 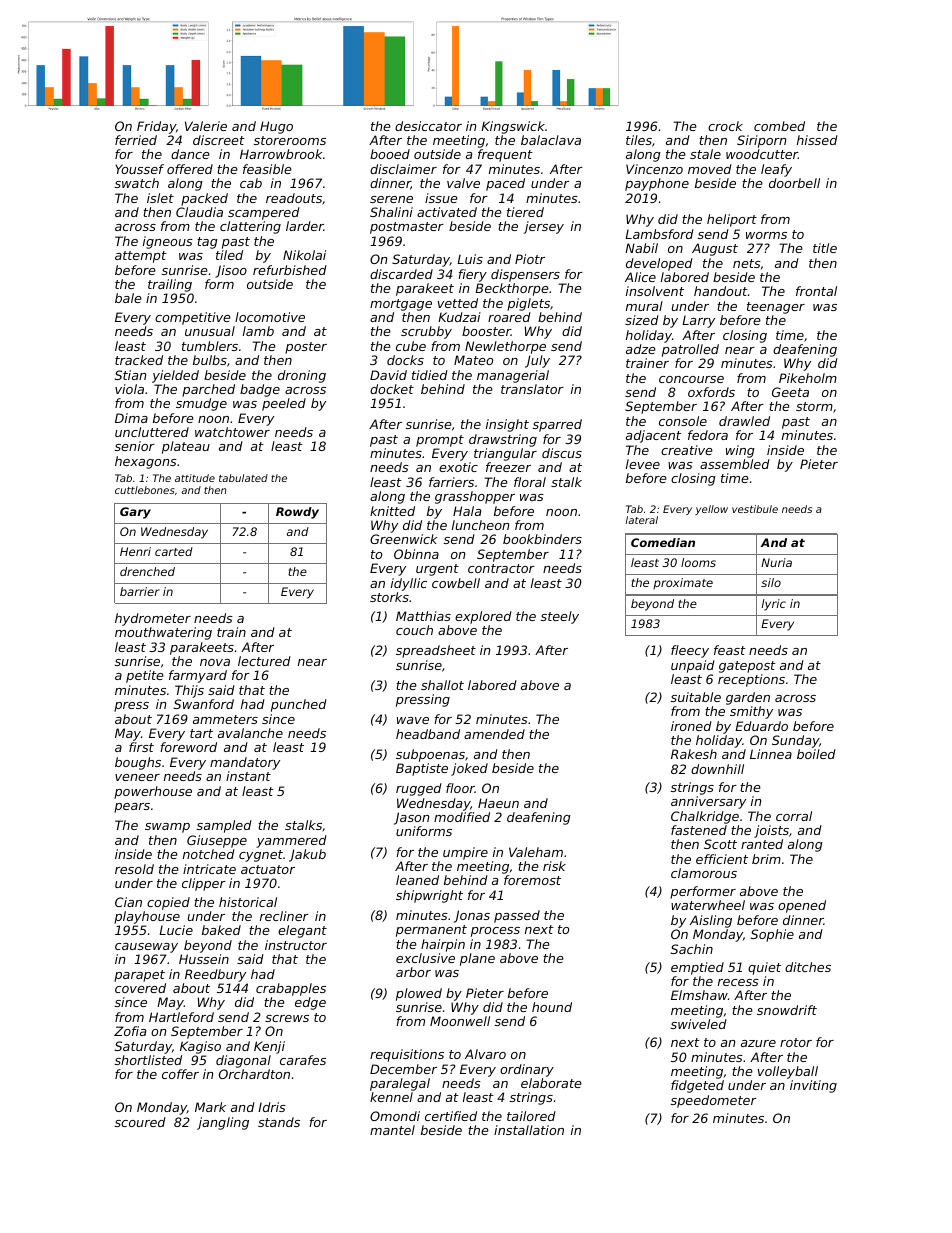 I want to click on Siriporn, so click(x=761, y=141).
